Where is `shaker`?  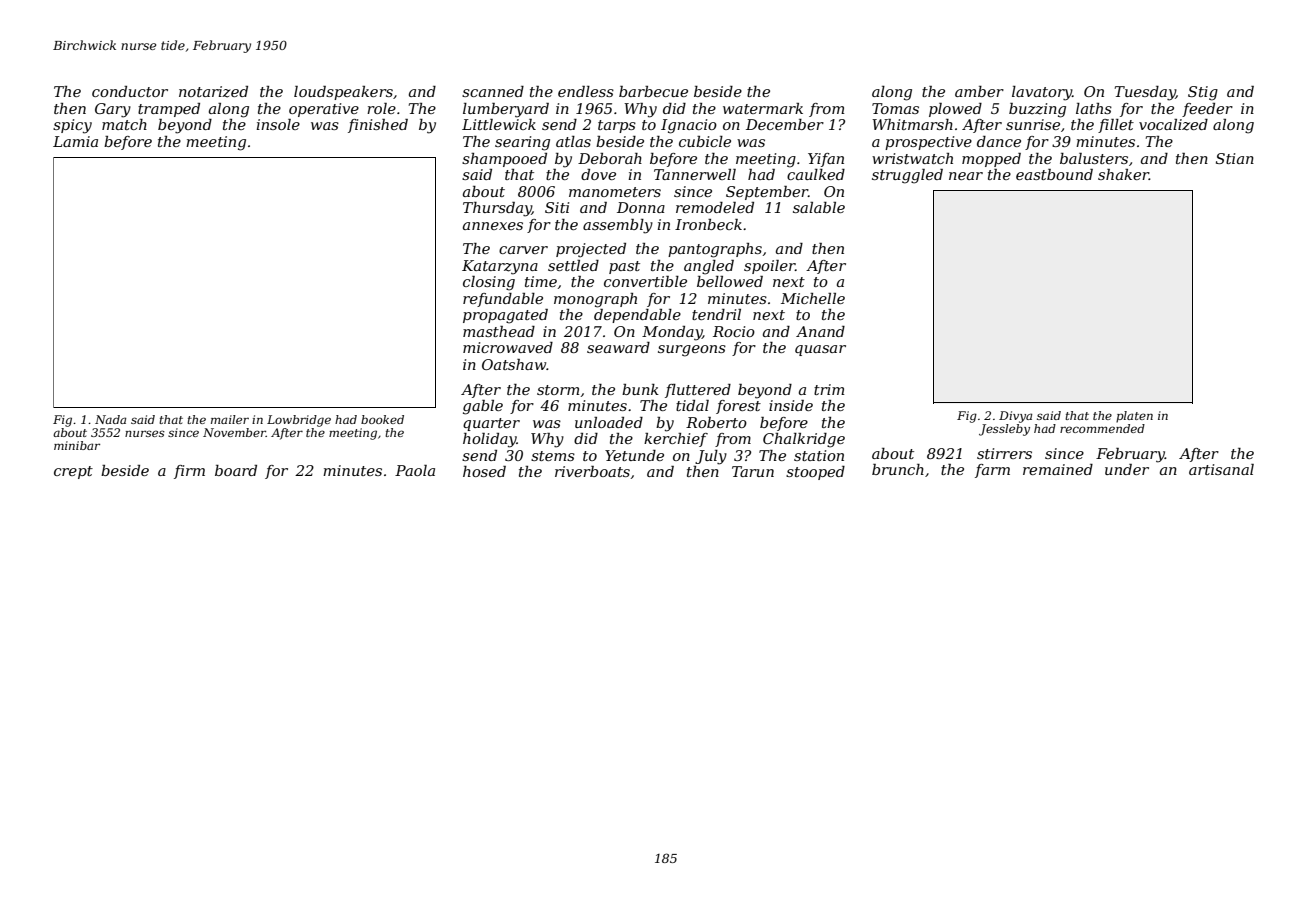 shaker is located at coordinates (1123, 174).
